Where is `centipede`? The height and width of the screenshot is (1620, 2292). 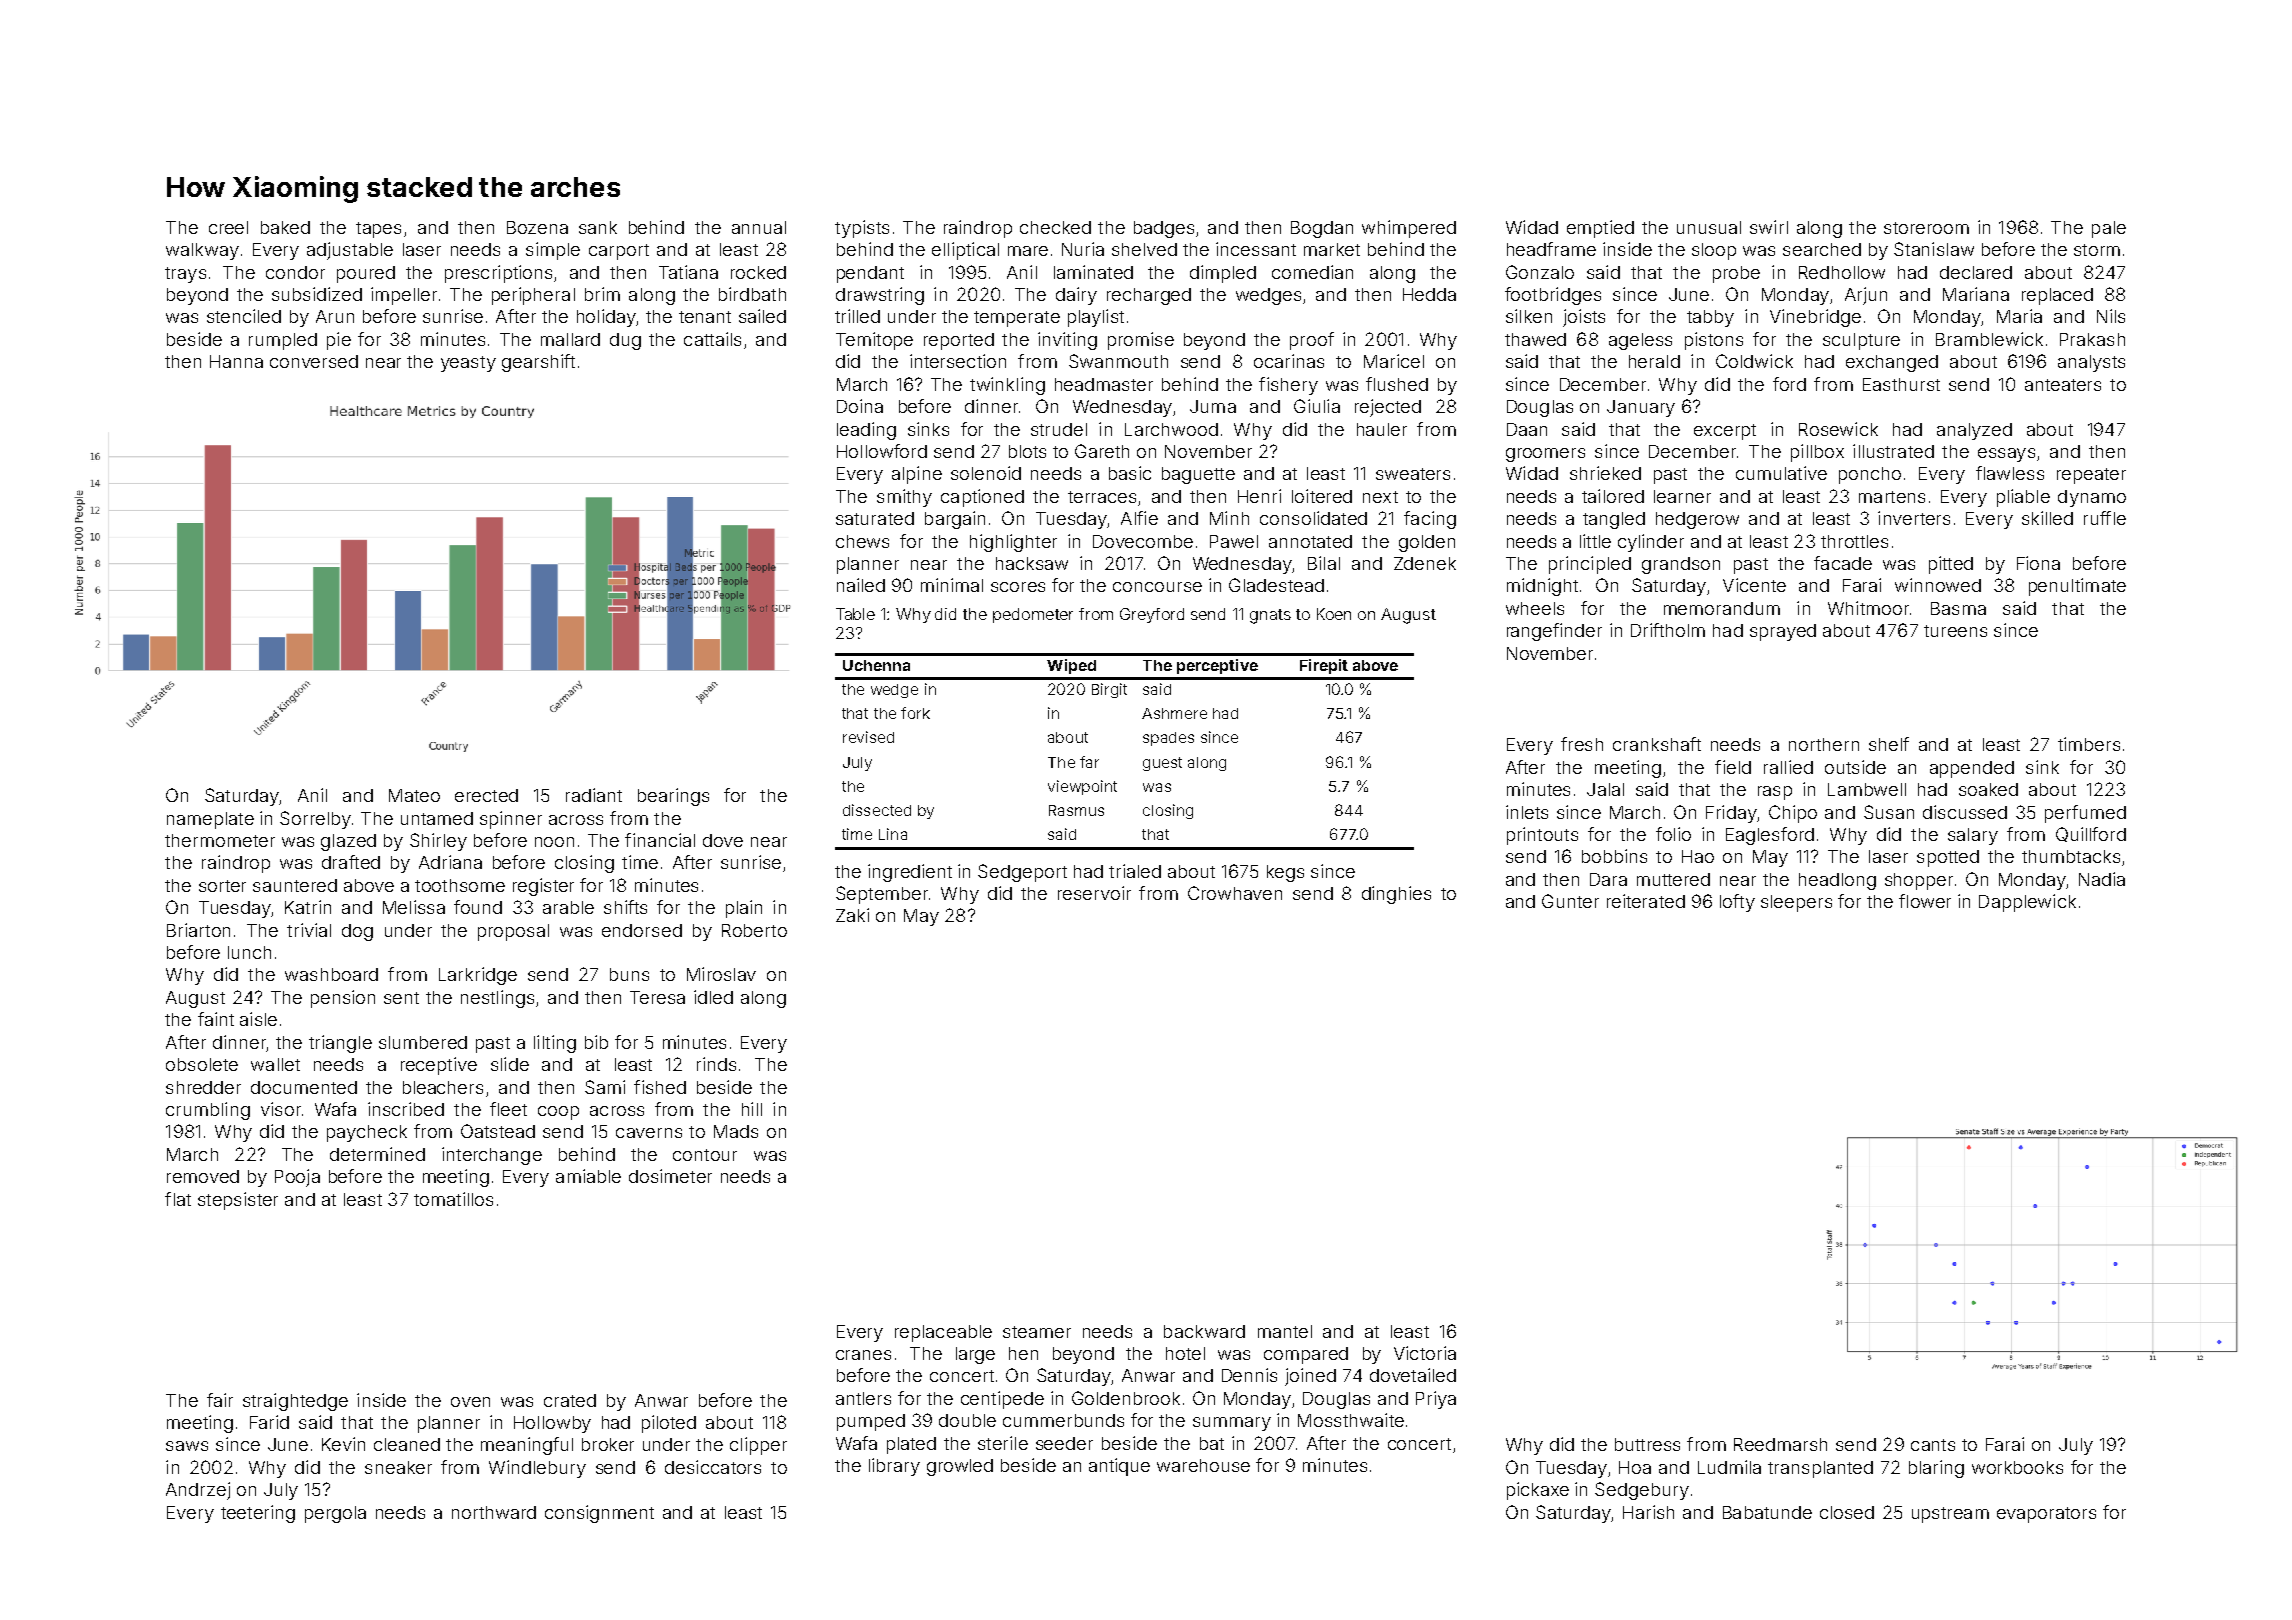
centipede is located at coordinates (1002, 1400).
